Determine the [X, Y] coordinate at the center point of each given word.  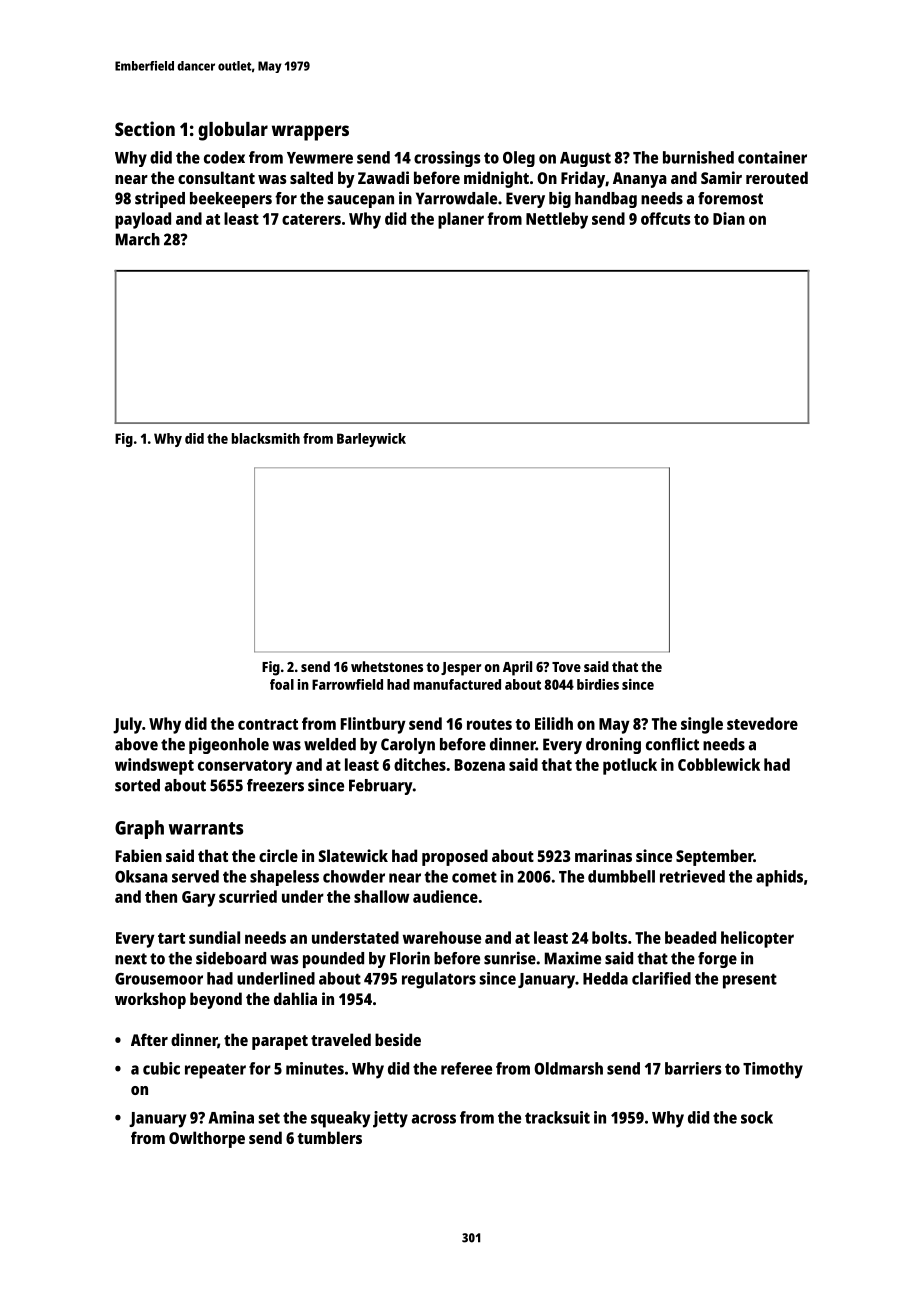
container [772, 157]
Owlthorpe [207, 1139]
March [138, 239]
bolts [609, 937]
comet [474, 877]
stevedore [762, 723]
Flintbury [373, 725]
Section [145, 128]
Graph [139, 829]
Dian [729, 218]
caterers [311, 219]
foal [282, 684]
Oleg [519, 159]
